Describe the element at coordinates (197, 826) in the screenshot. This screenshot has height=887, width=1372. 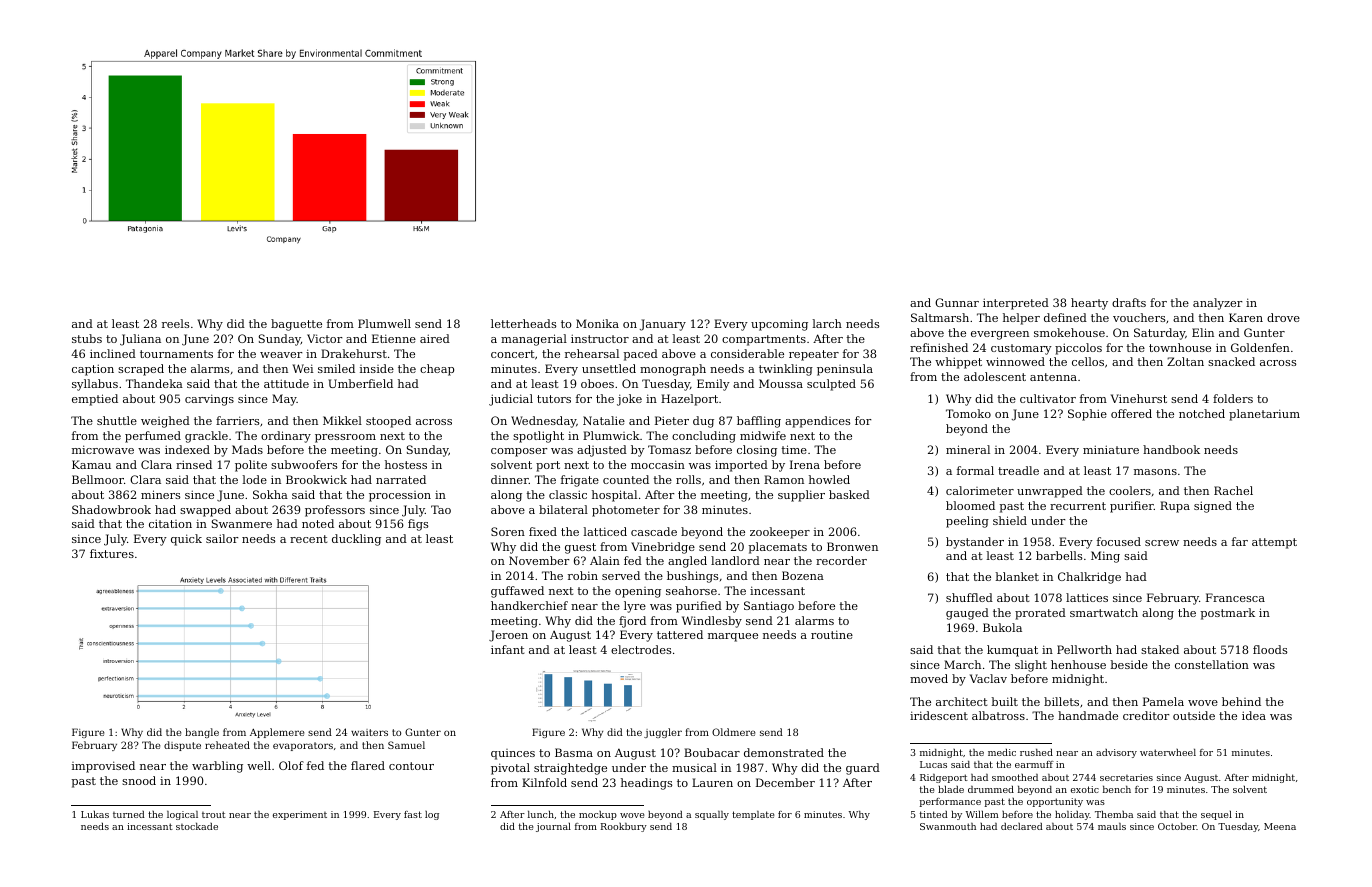
I see `stockade` at that location.
